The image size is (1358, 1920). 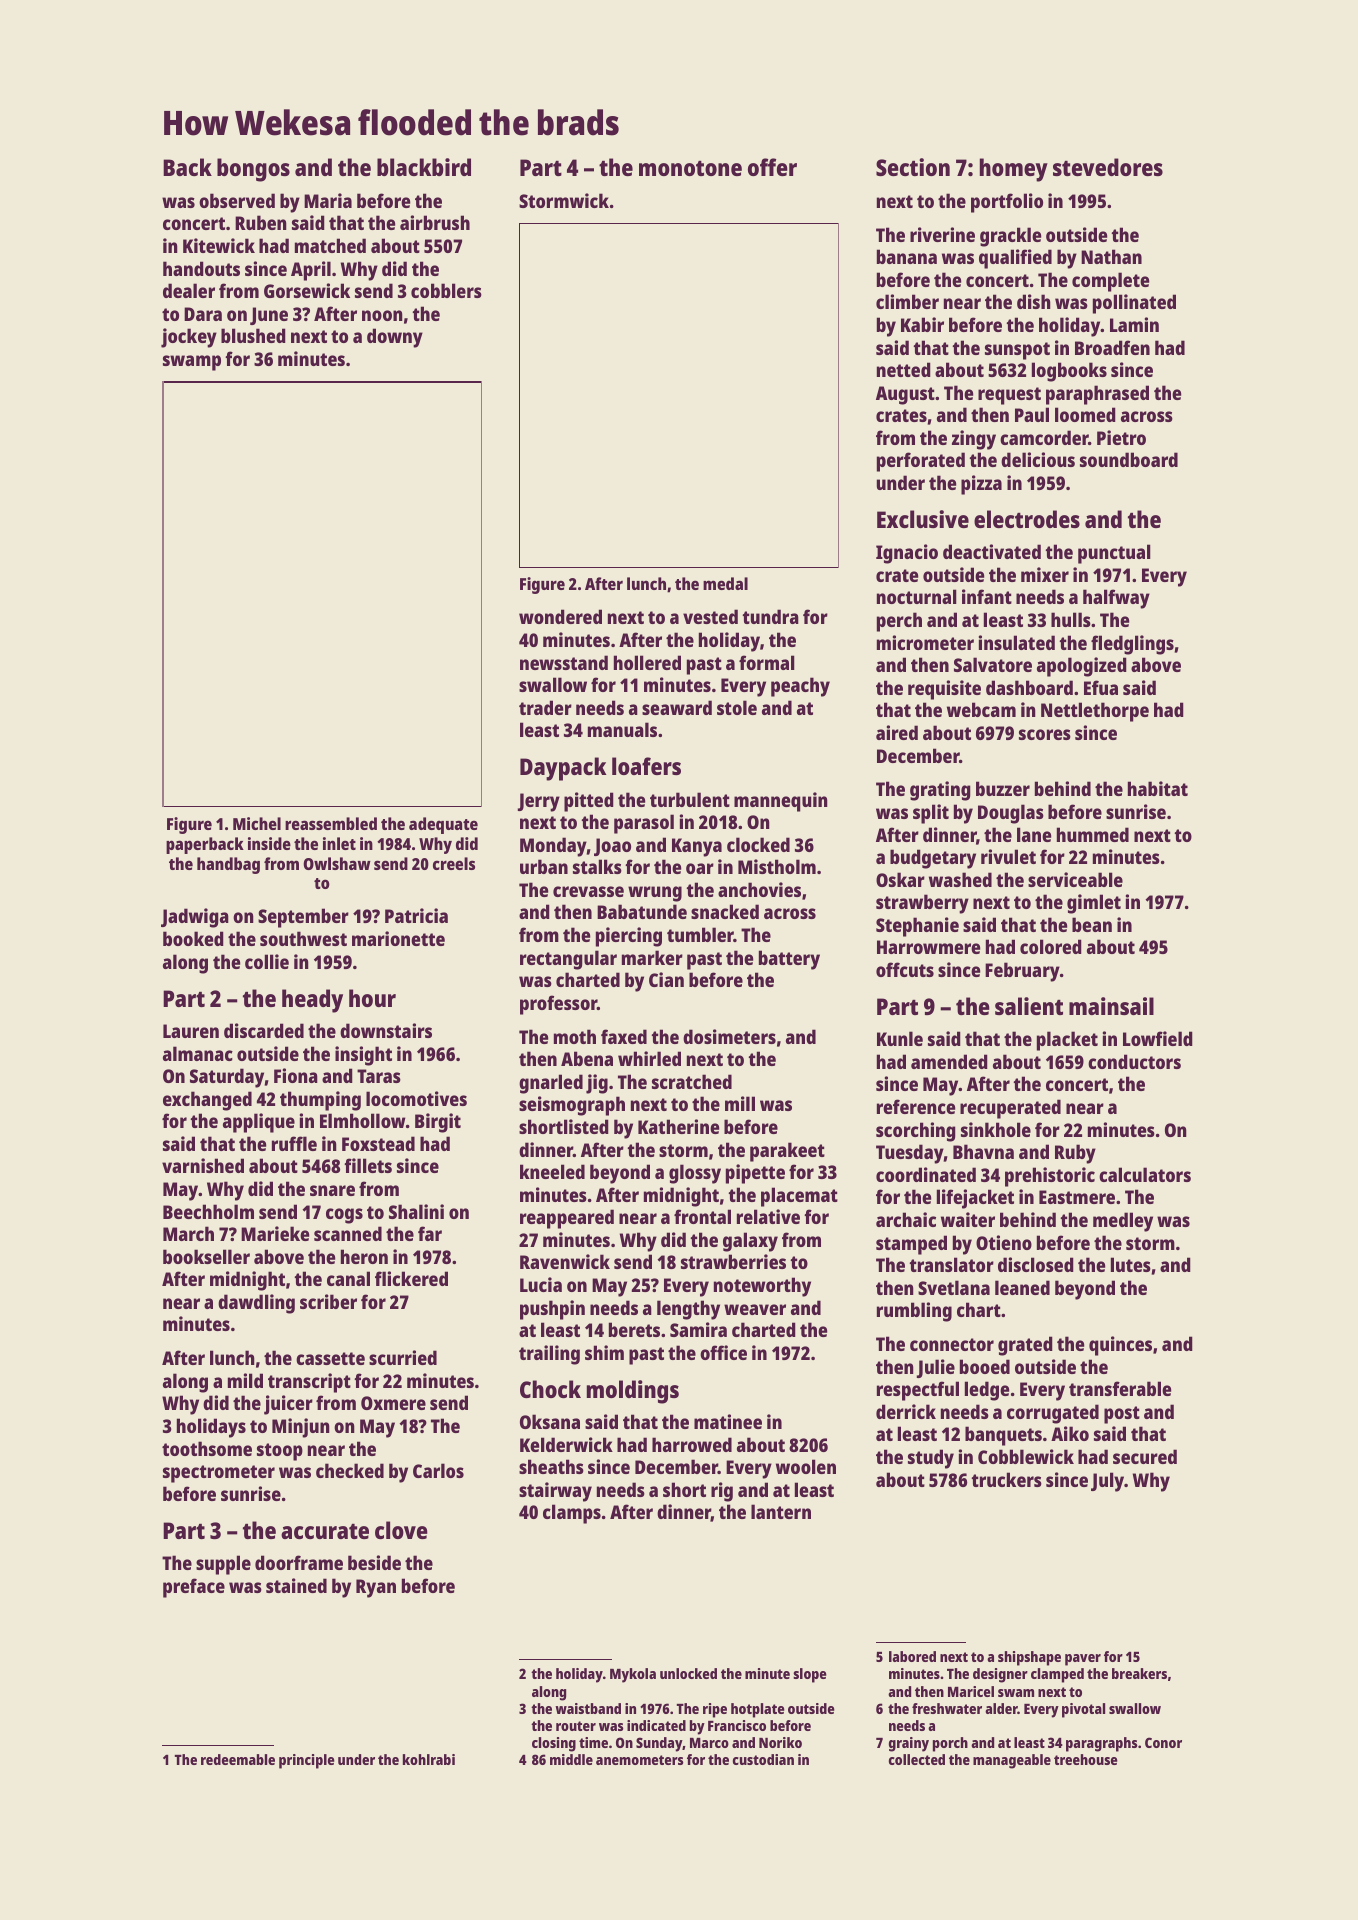 I want to click on jockey, so click(x=189, y=338).
